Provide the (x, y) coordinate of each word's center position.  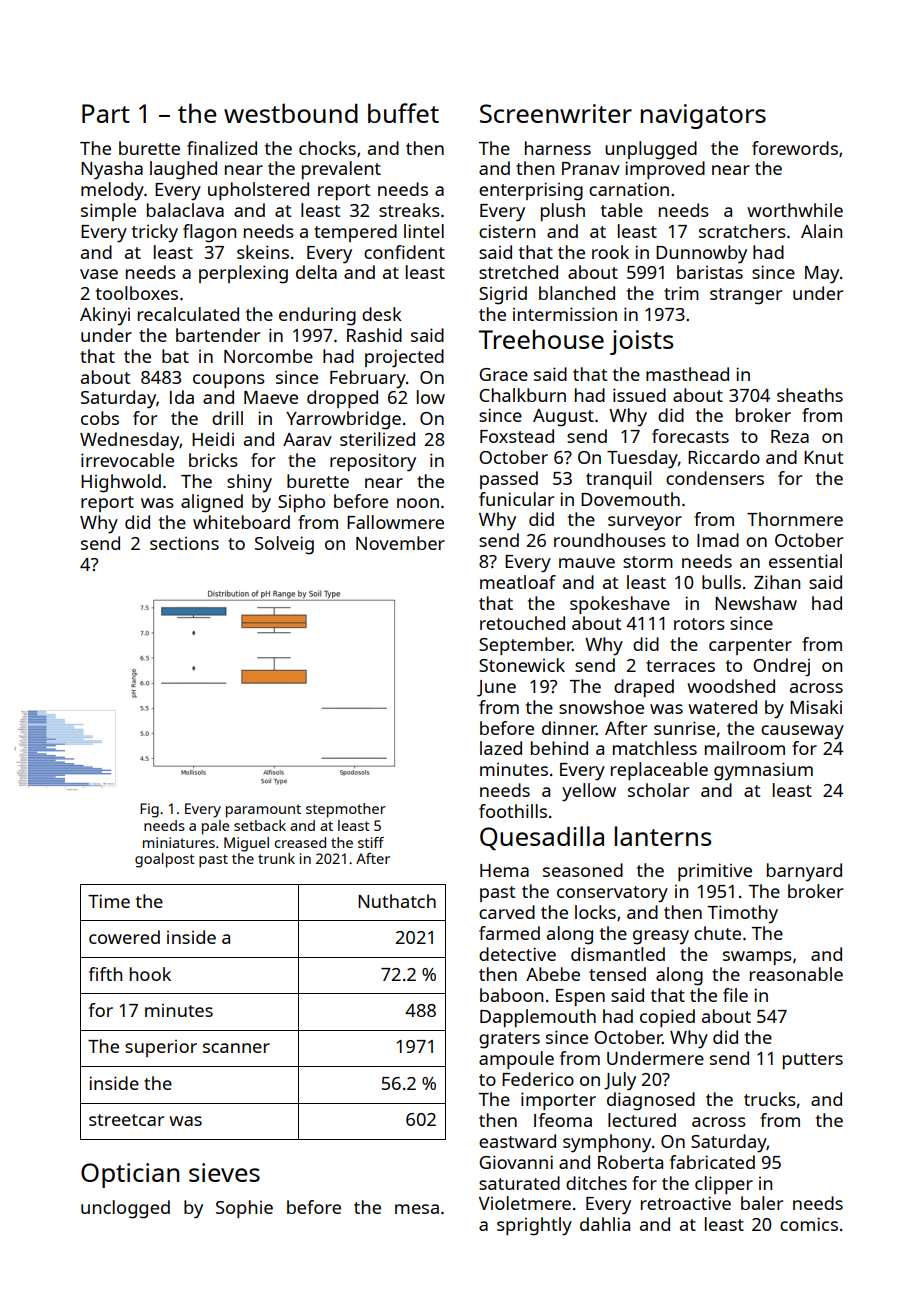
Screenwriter (556, 113)
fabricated (712, 1162)
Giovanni (516, 1162)
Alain (821, 231)
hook (150, 974)
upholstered (258, 191)
